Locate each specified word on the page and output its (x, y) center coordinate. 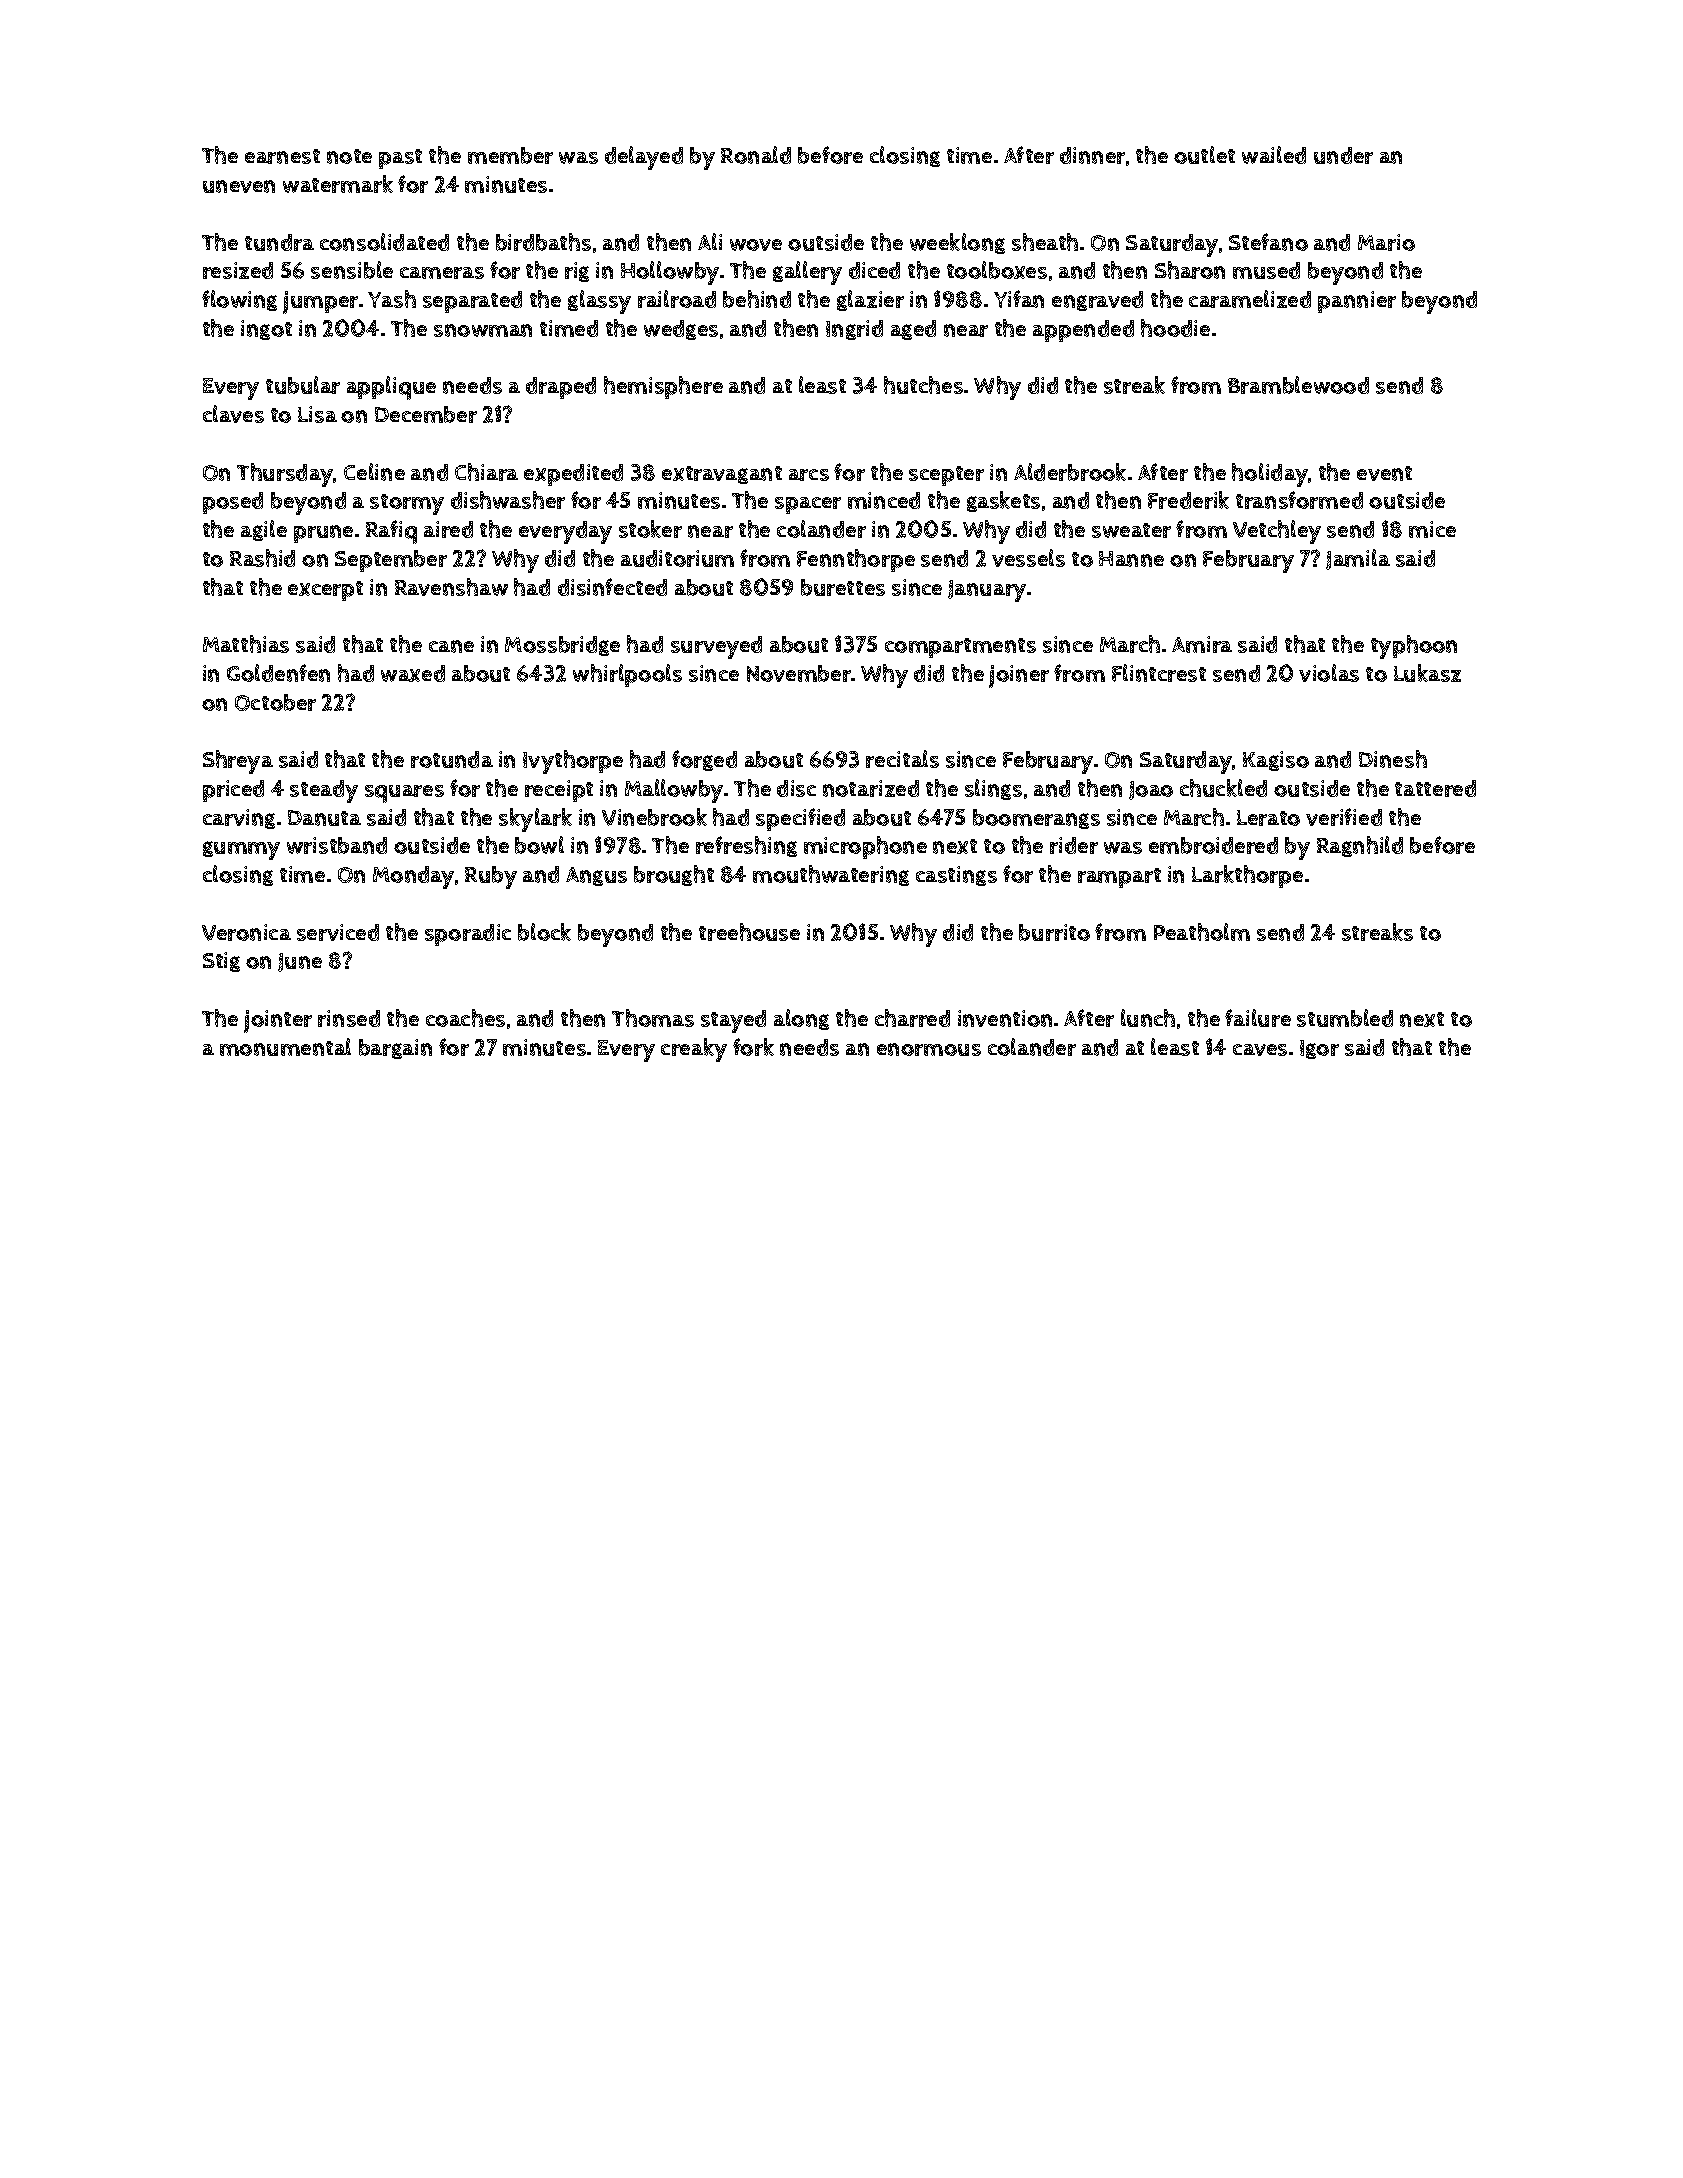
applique (391, 388)
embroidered (1213, 845)
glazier (870, 300)
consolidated (384, 242)
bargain (395, 1049)
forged (704, 760)
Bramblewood (1298, 385)
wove (756, 245)
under (1343, 155)
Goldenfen (278, 673)
